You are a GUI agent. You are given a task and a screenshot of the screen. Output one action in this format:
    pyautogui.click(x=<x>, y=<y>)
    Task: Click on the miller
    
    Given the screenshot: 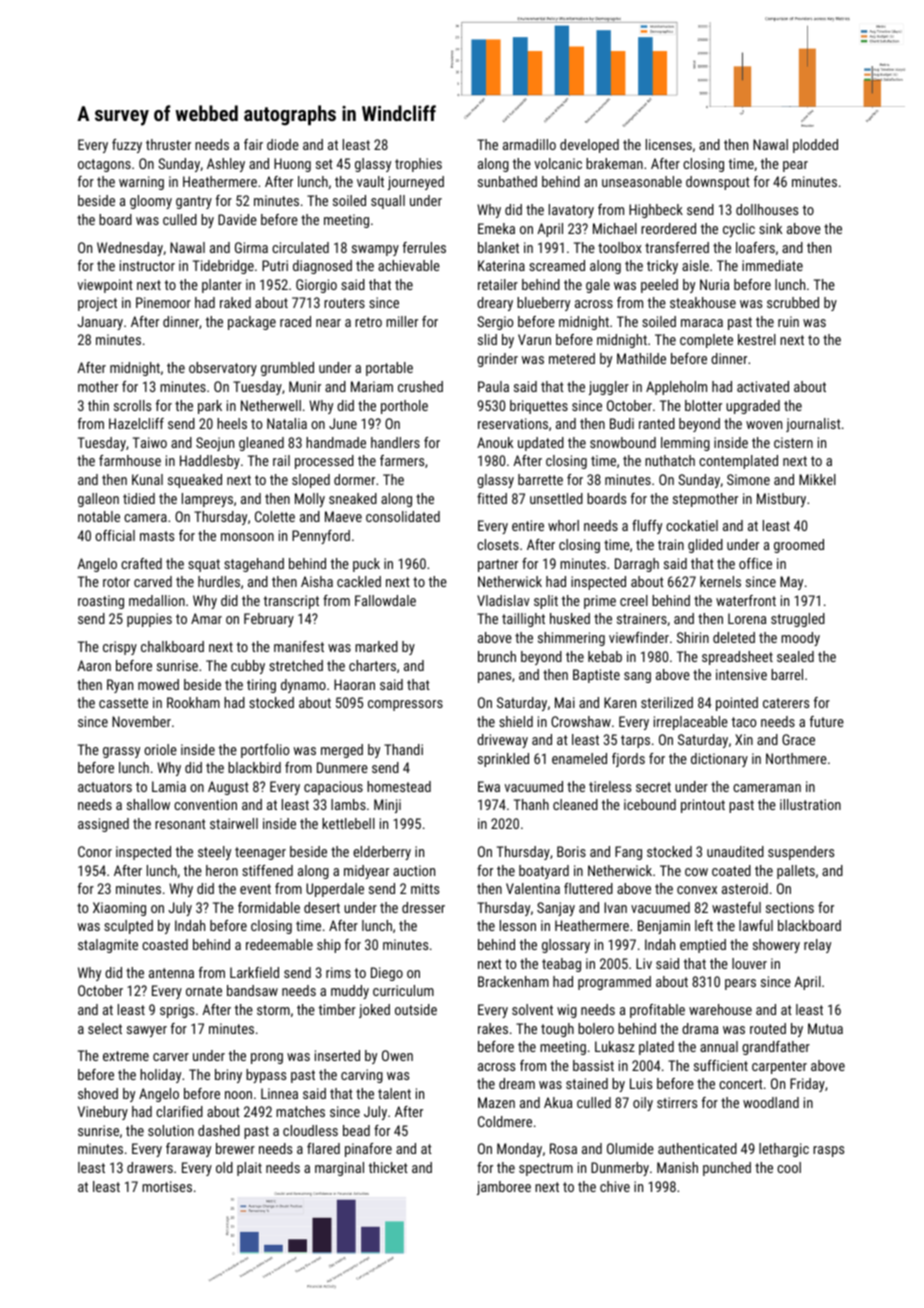 What is the action you would take?
    pyautogui.click(x=402, y=321)
